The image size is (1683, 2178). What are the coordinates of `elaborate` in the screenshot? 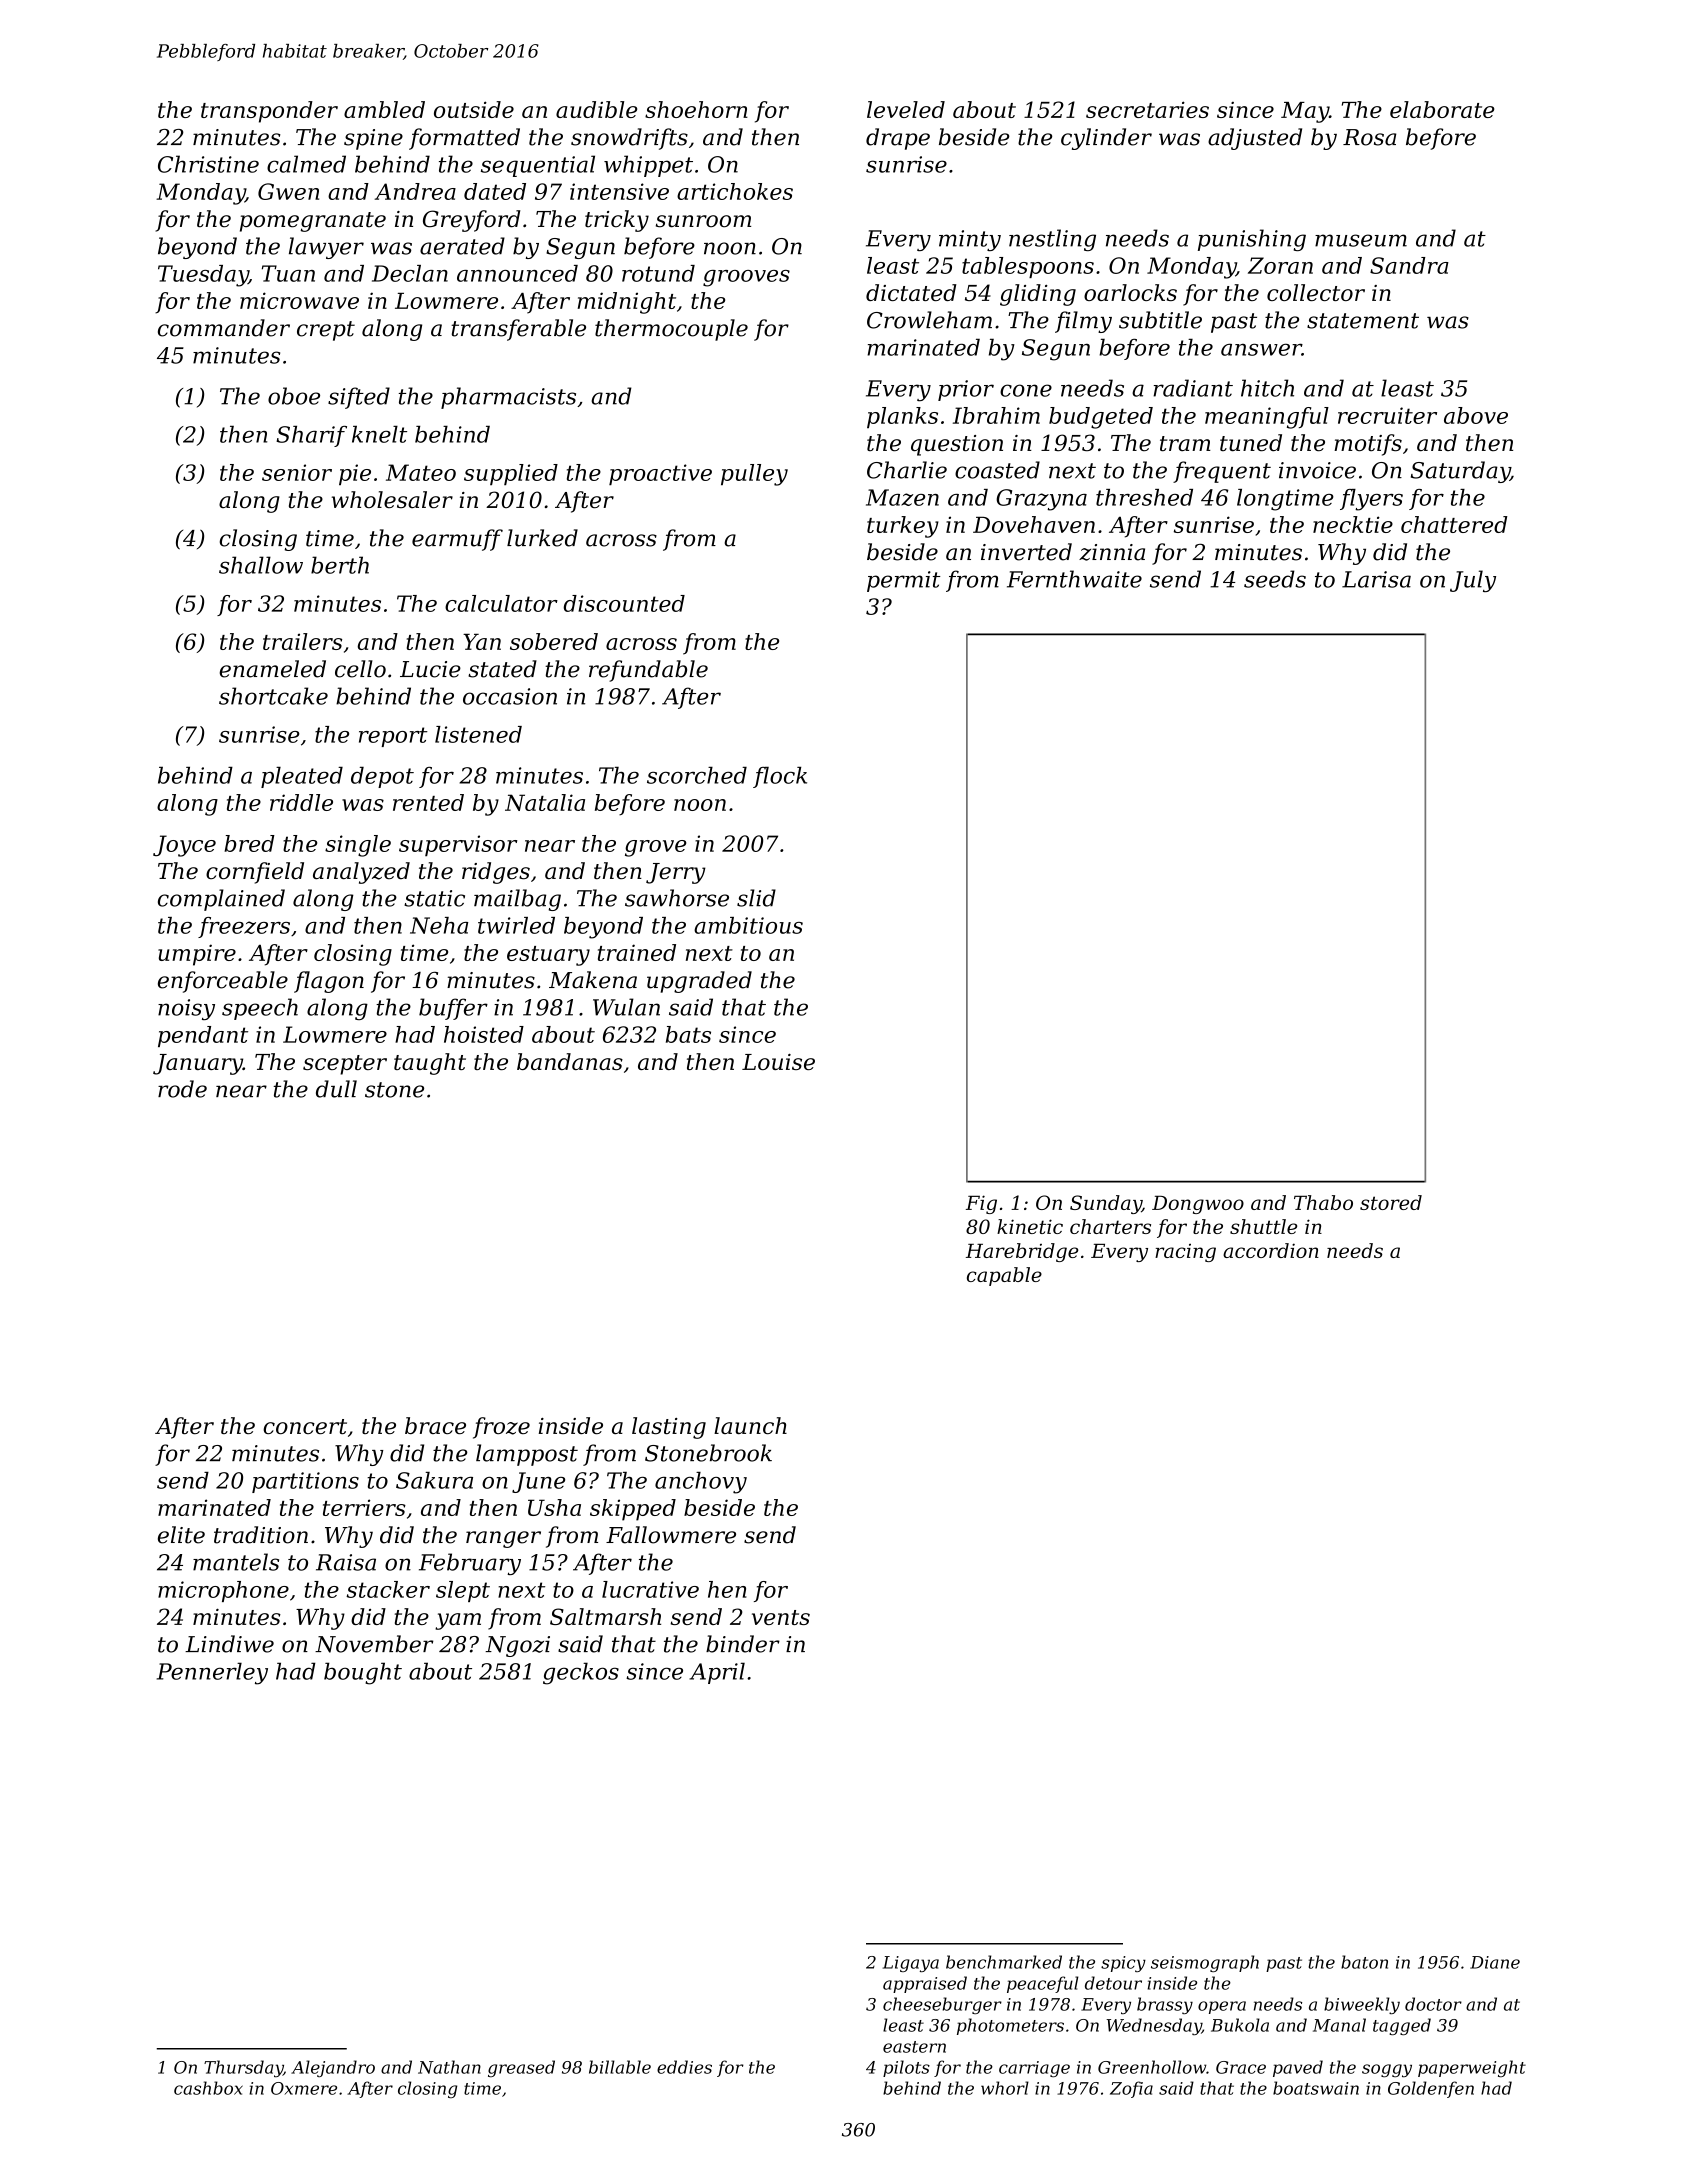 It's located at (1442, 109).
